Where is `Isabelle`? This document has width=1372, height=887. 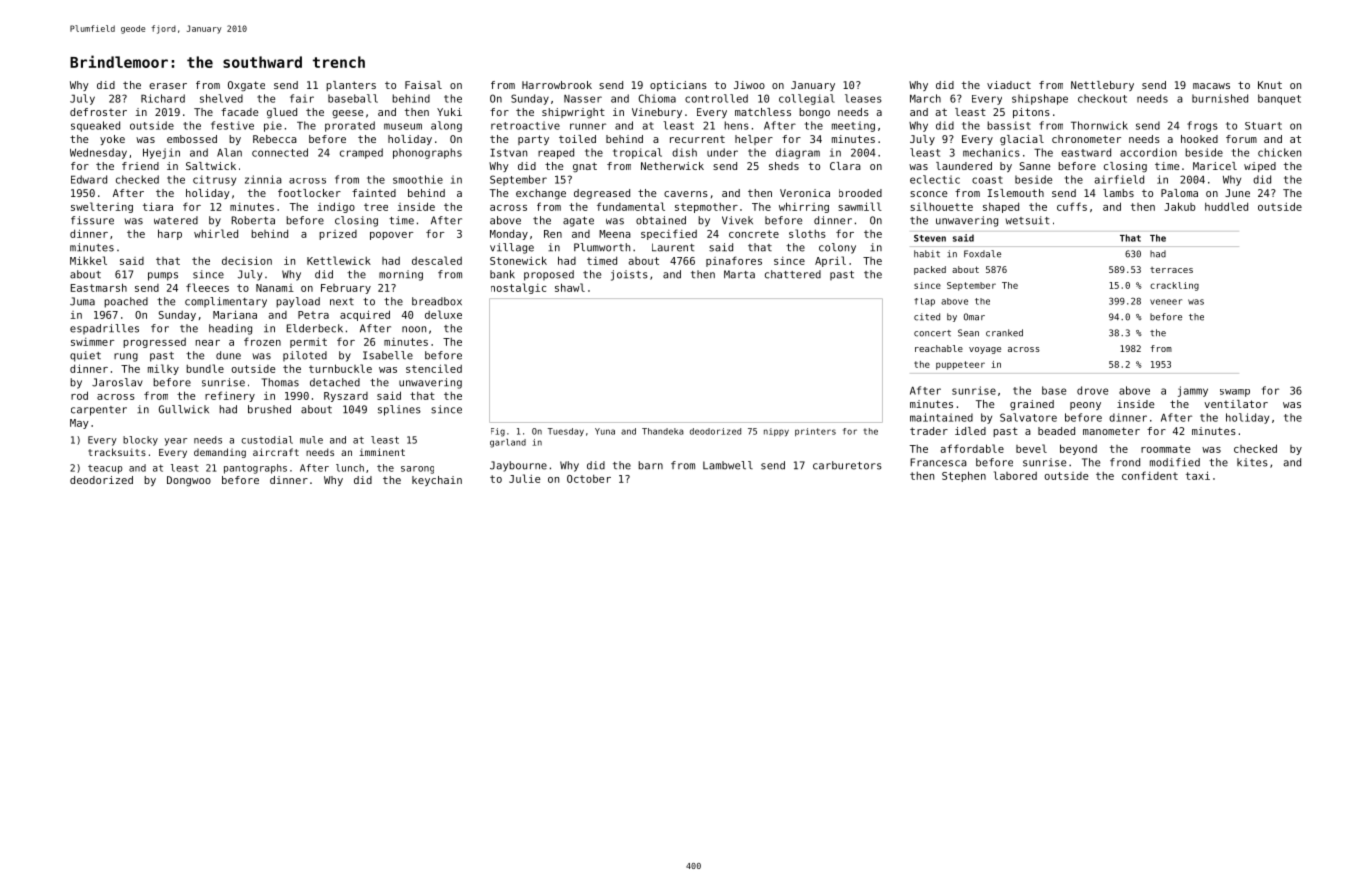
Isabelle is located at coordinates (388, 355).
